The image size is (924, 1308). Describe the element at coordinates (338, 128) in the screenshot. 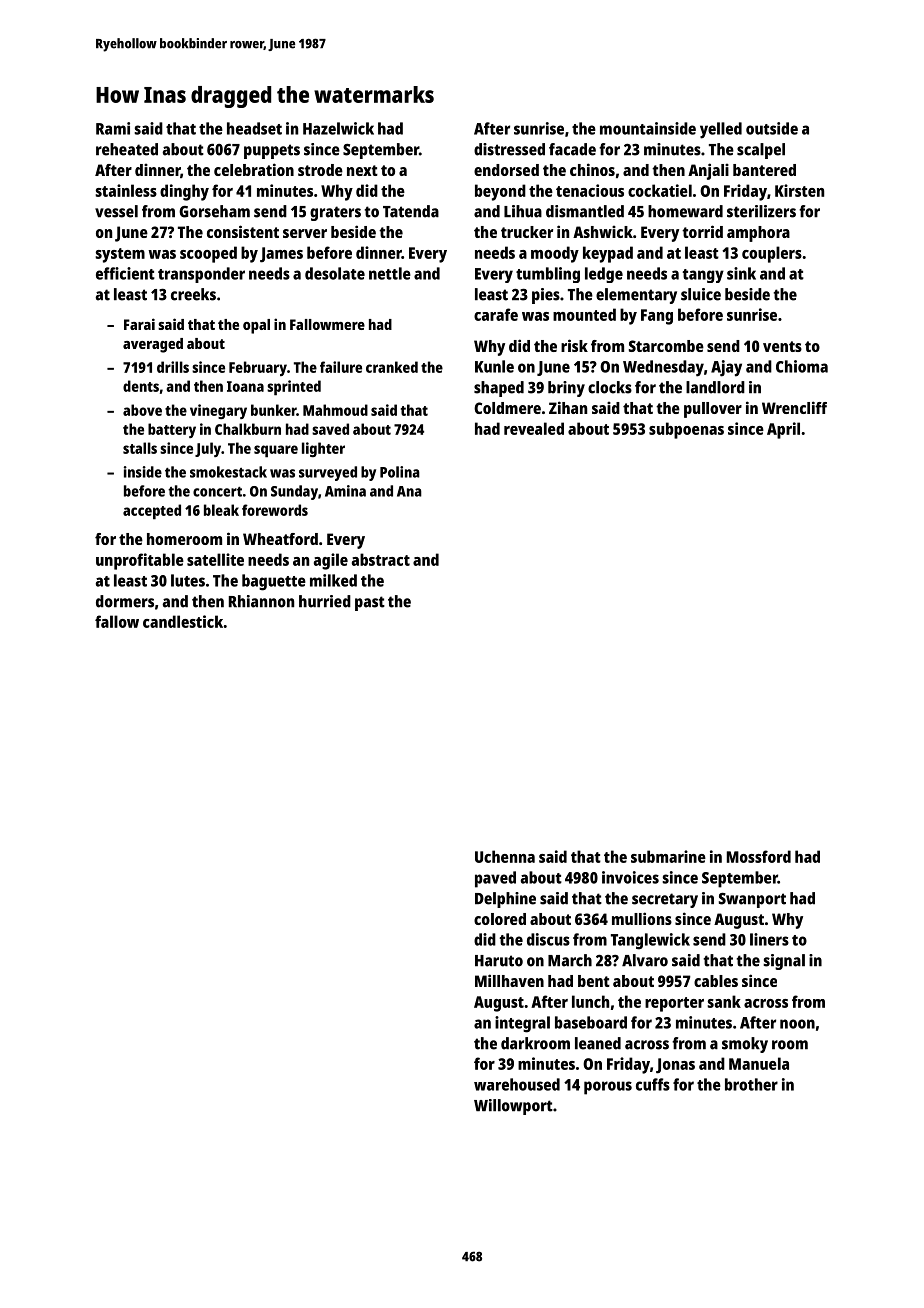

I see `Hazelwick` at that location.
